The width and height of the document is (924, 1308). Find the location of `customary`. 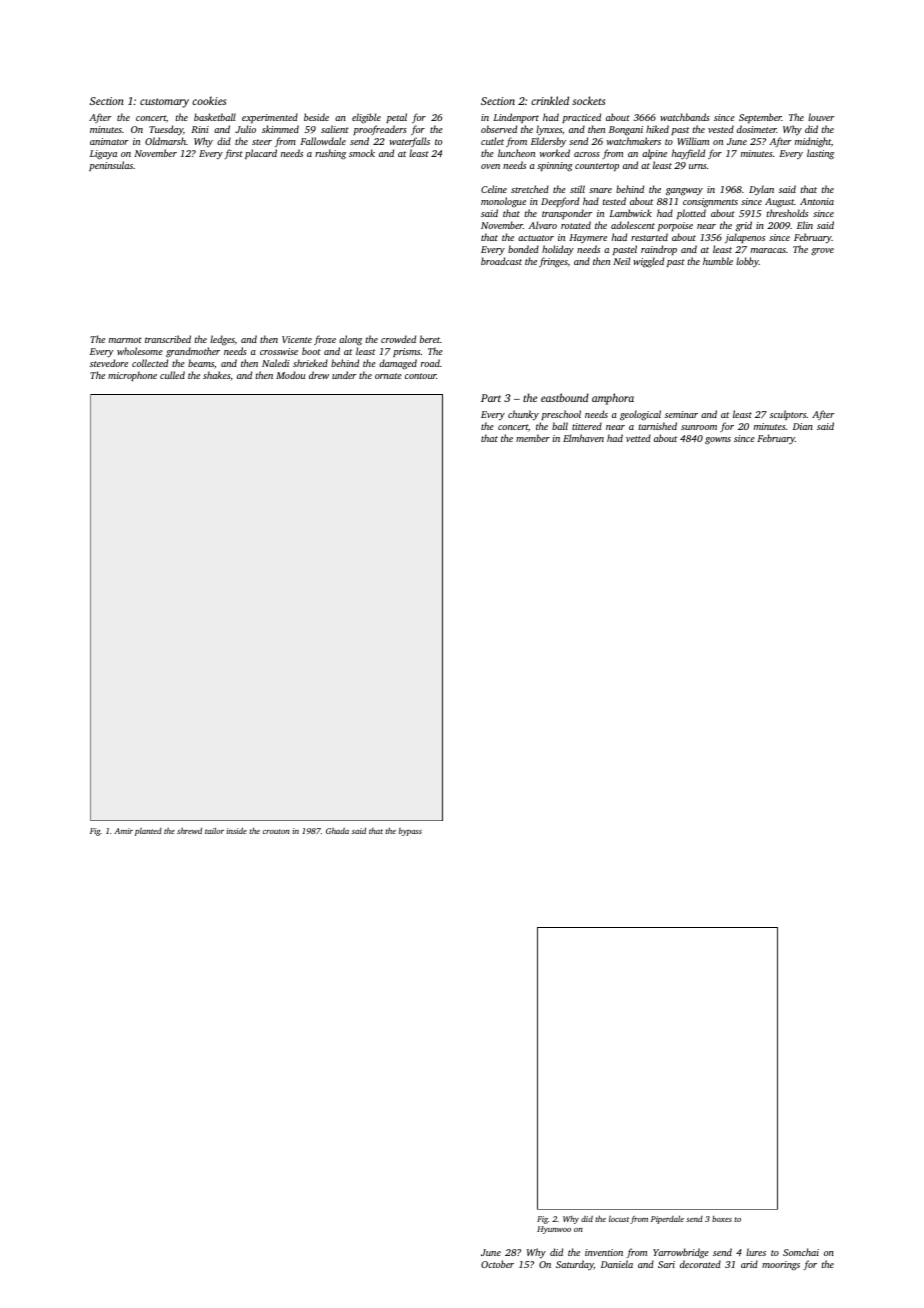

customary is located at coordinates (164, 103).
